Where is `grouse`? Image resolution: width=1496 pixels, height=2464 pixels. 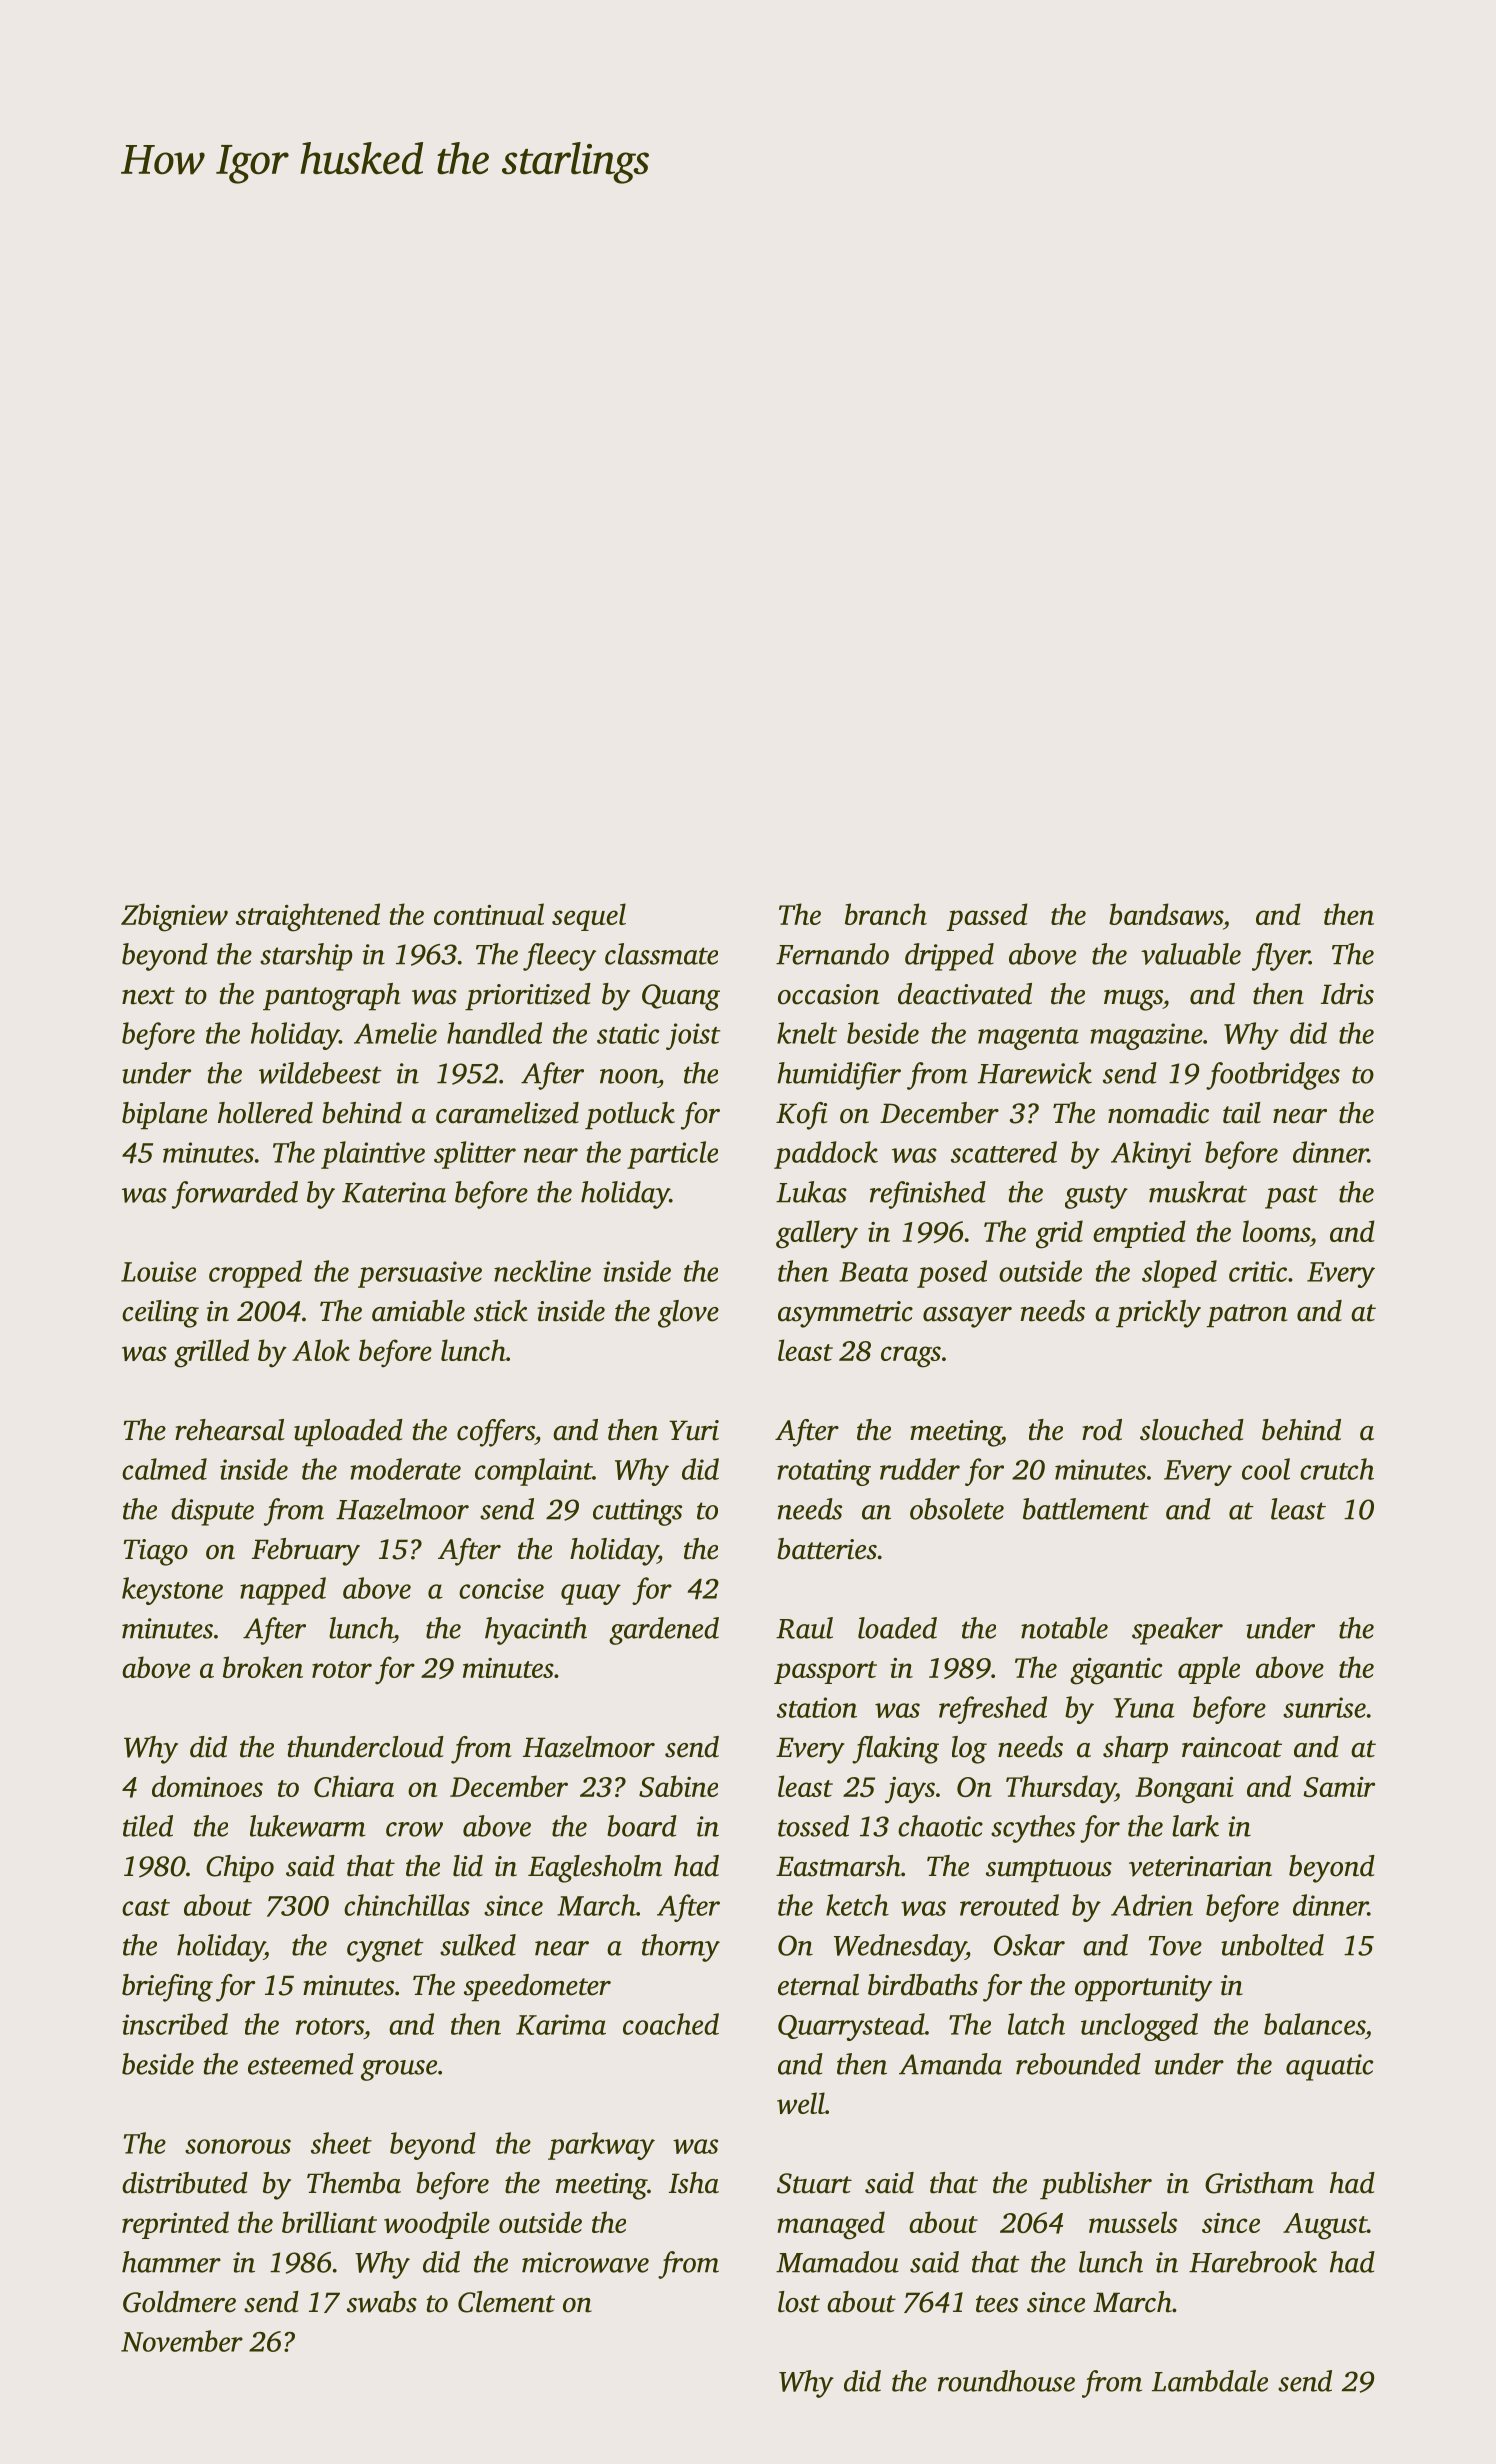 grouse is located at coordinates (399, 2070).
